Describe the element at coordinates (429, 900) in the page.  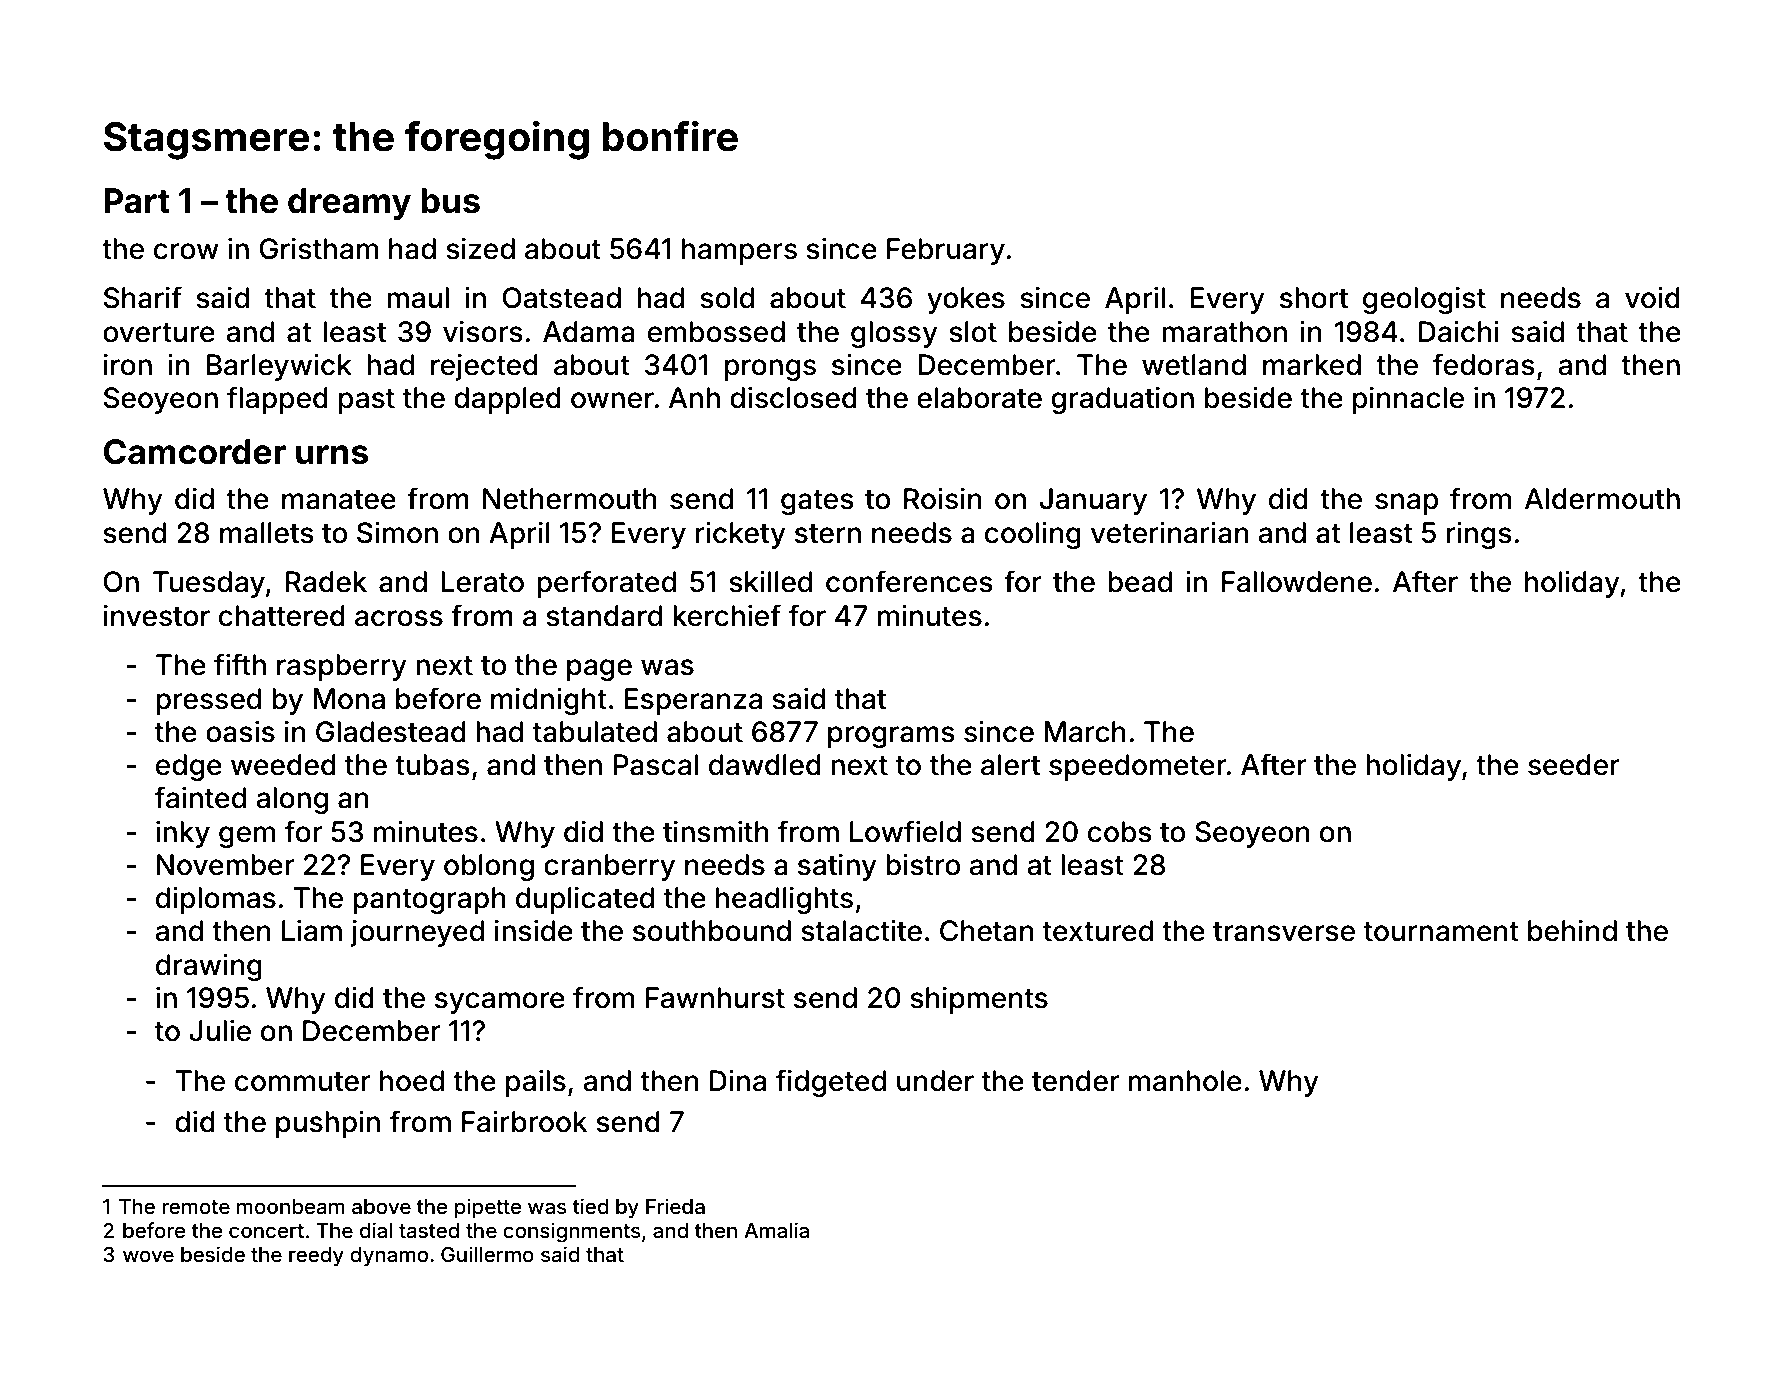
I see `pantograph` at that location.
